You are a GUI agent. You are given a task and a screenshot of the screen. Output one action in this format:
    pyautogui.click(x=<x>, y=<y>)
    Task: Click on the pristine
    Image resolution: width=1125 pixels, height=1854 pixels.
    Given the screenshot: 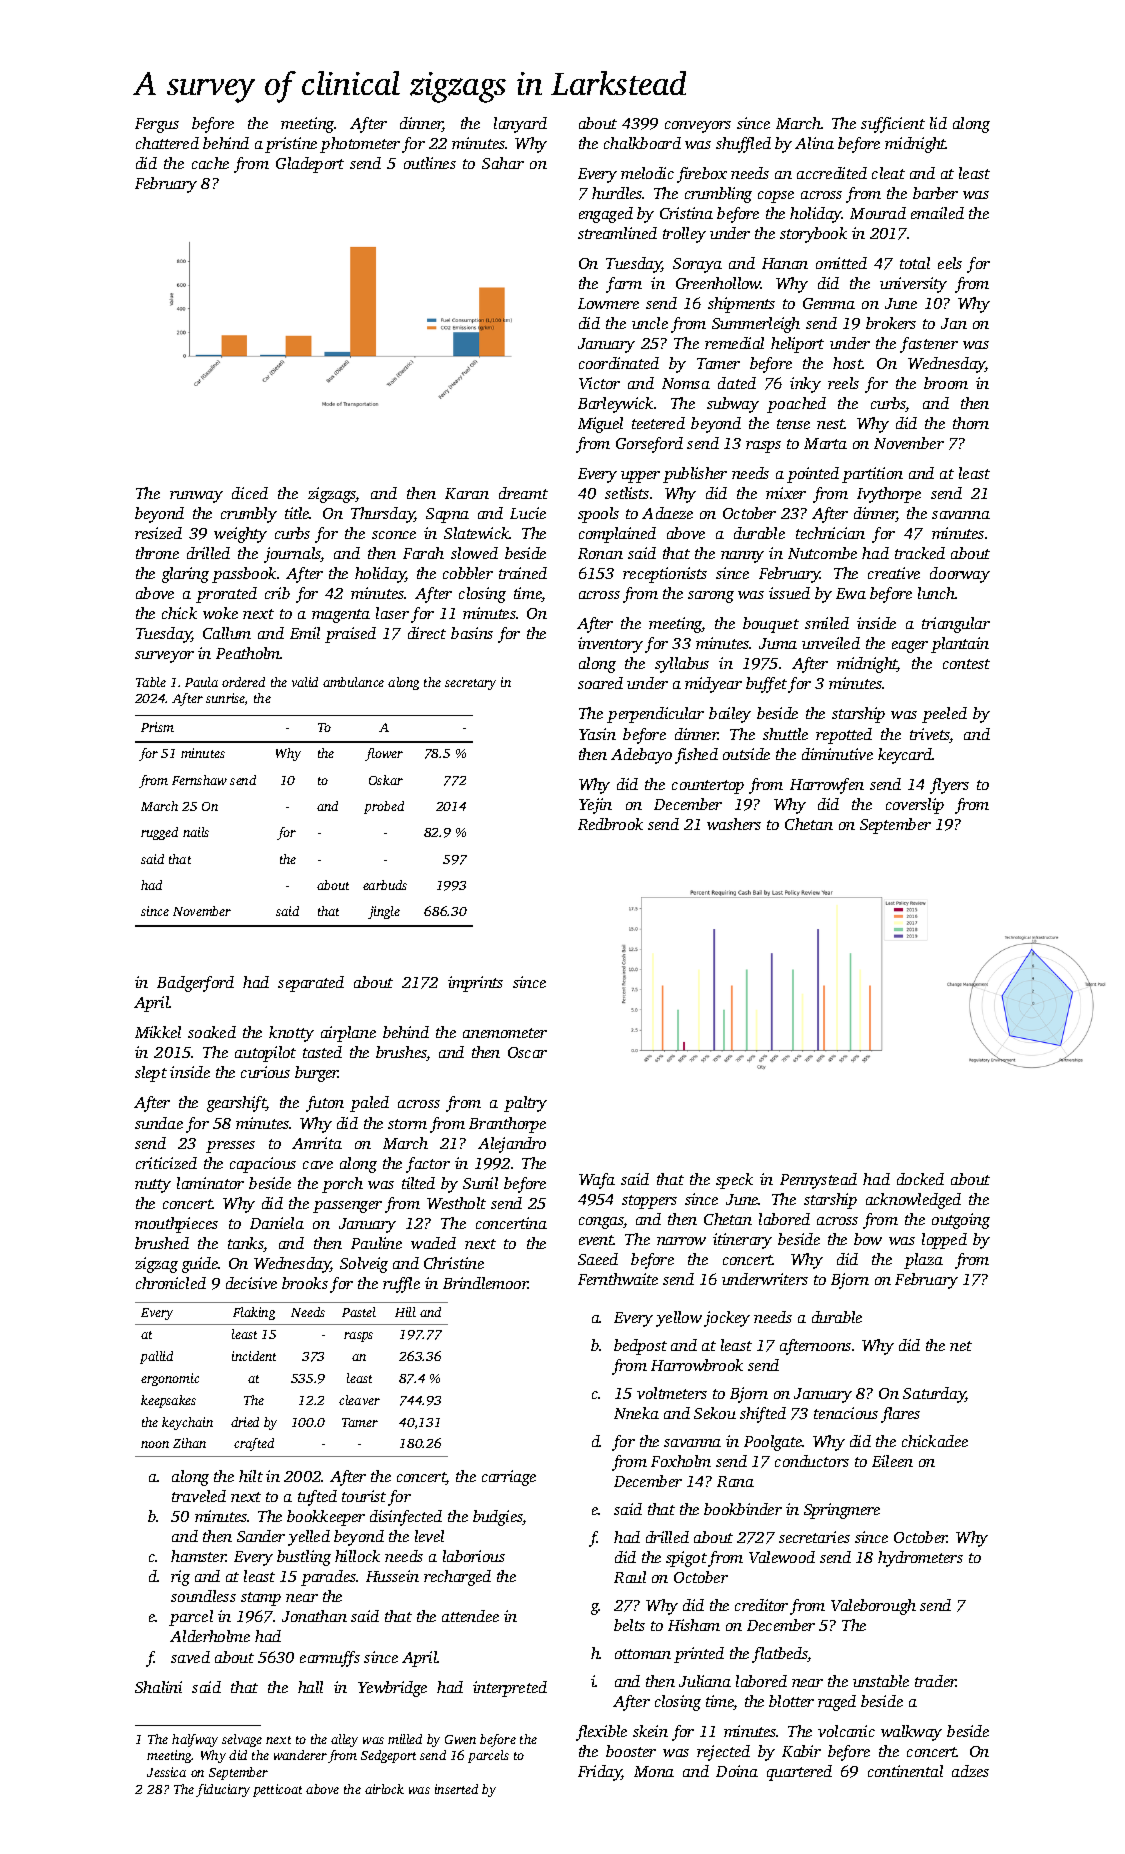 What is the action you would take?
    pyautogui.click(x=291, y=145)
